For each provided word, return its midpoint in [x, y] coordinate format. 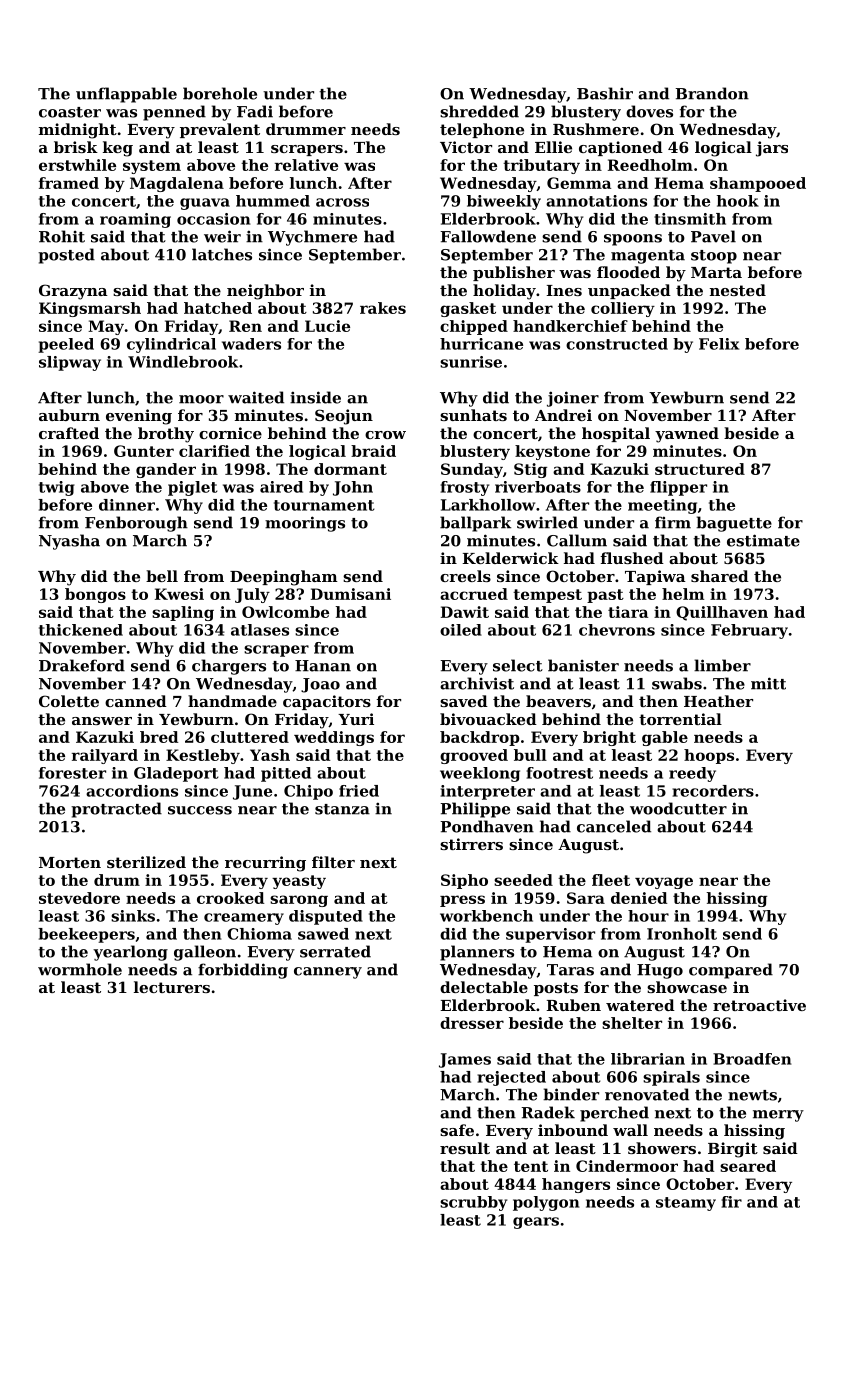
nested [738, 290]
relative [306, 165]
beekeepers [86, 935]
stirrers [471, 844]
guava [205, 204]
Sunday [472, 470]
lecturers [172, 987]
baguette [734, 524]
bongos [95, 595]
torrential [680, 719]
